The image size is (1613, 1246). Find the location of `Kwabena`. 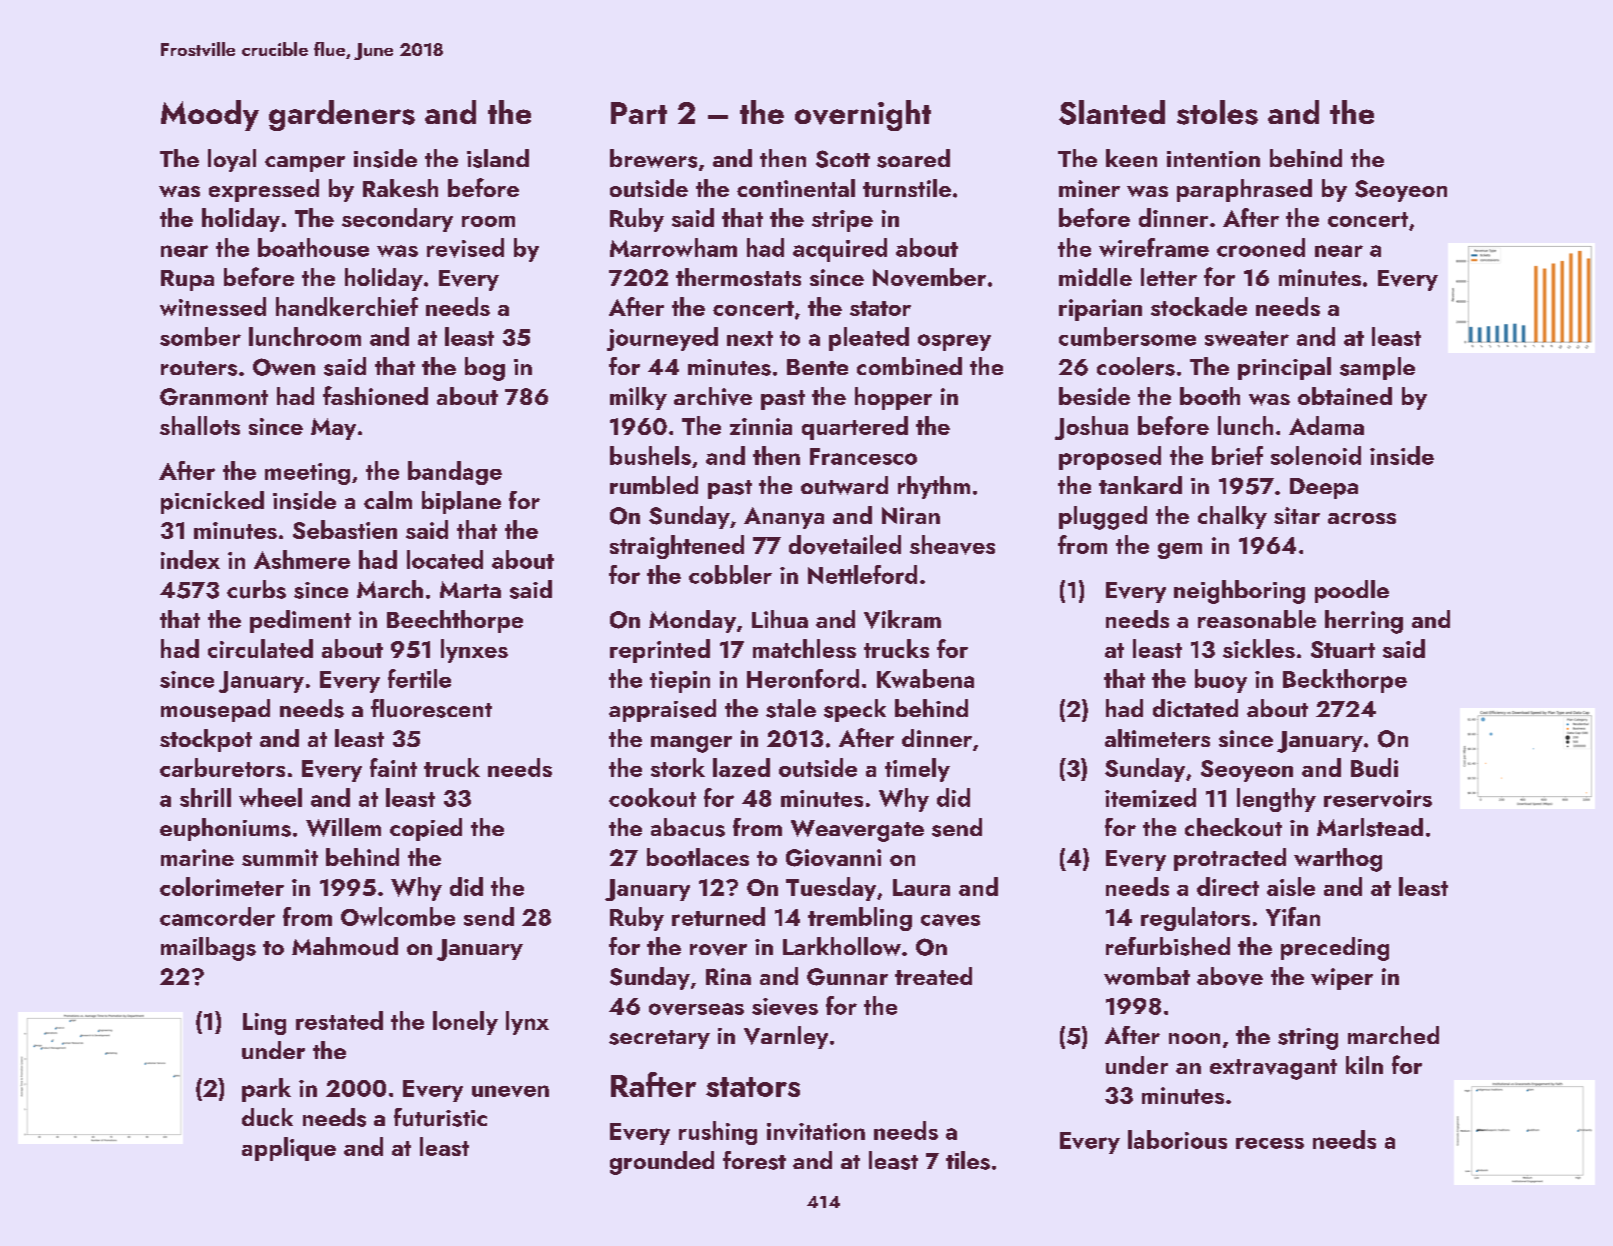

Kwabena is located at coordinates (925, 678).
